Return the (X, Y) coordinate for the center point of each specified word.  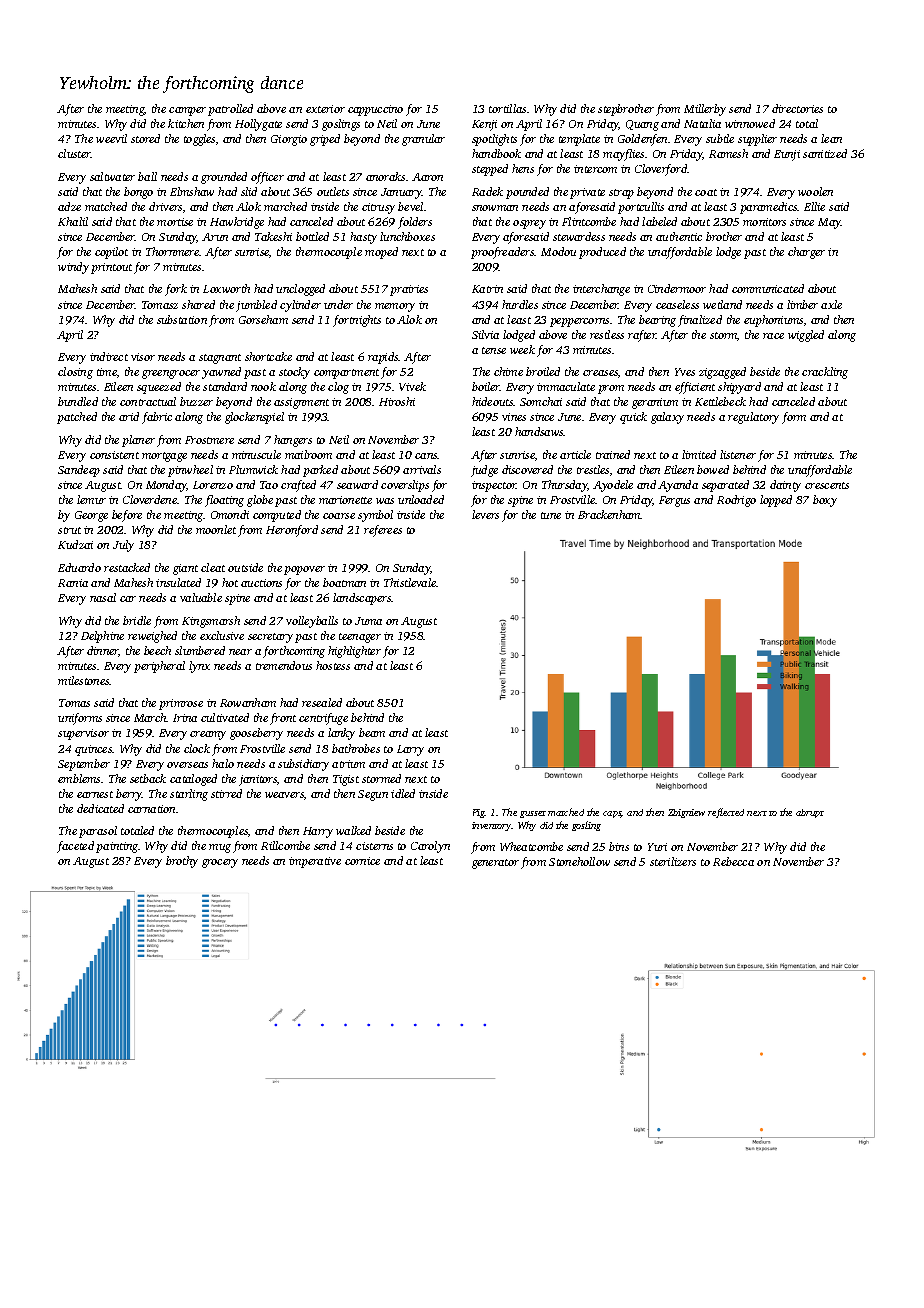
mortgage (164, 457)
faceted (75, 847)
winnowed (750, 123)
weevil (111, 138)
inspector (494, 486)
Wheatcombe (531, 846)
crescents (827, 485)
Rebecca (733, 861)
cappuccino (375, 110)
